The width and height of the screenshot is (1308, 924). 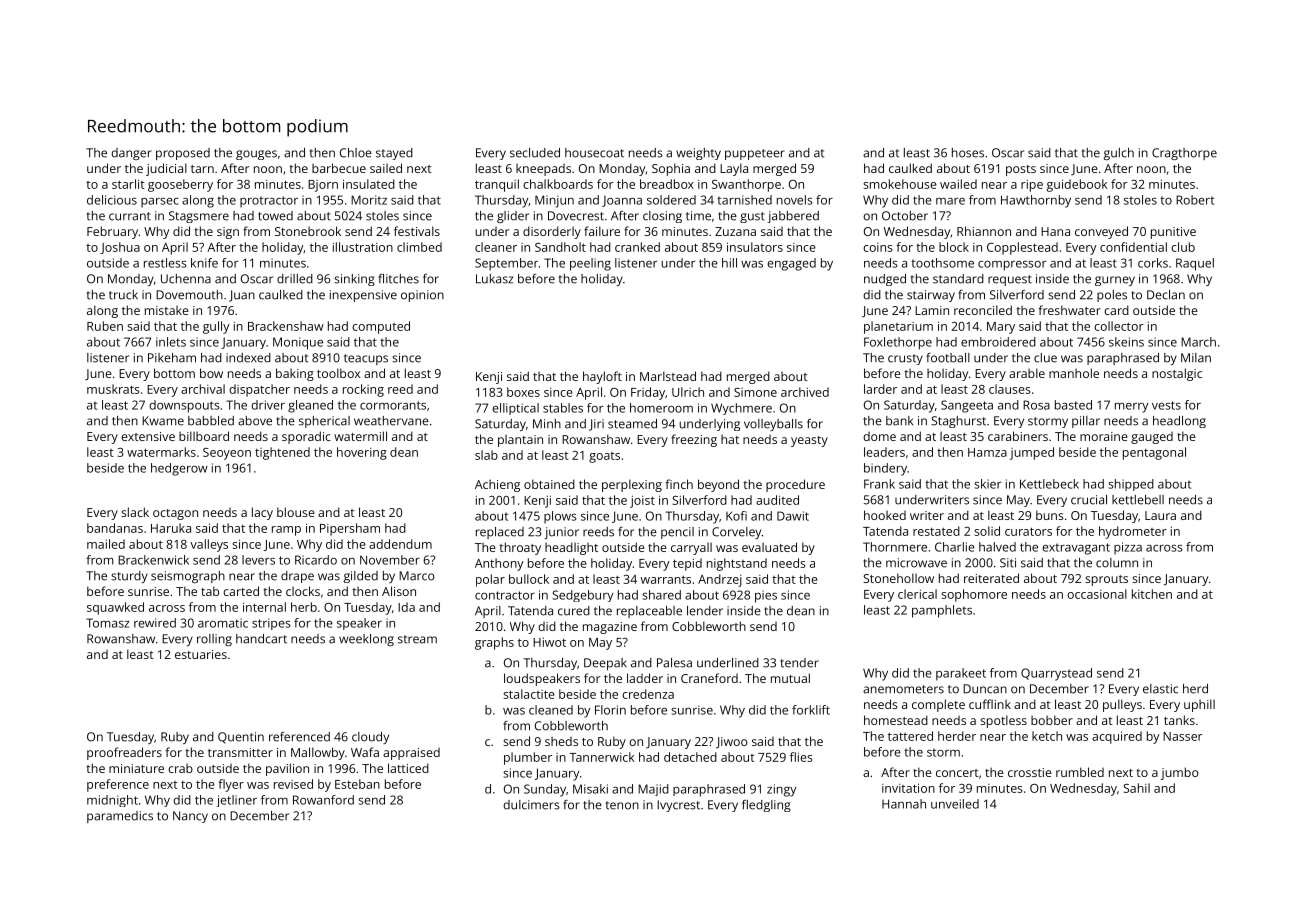 I want to click on sign, so click(x=228, y=233).
